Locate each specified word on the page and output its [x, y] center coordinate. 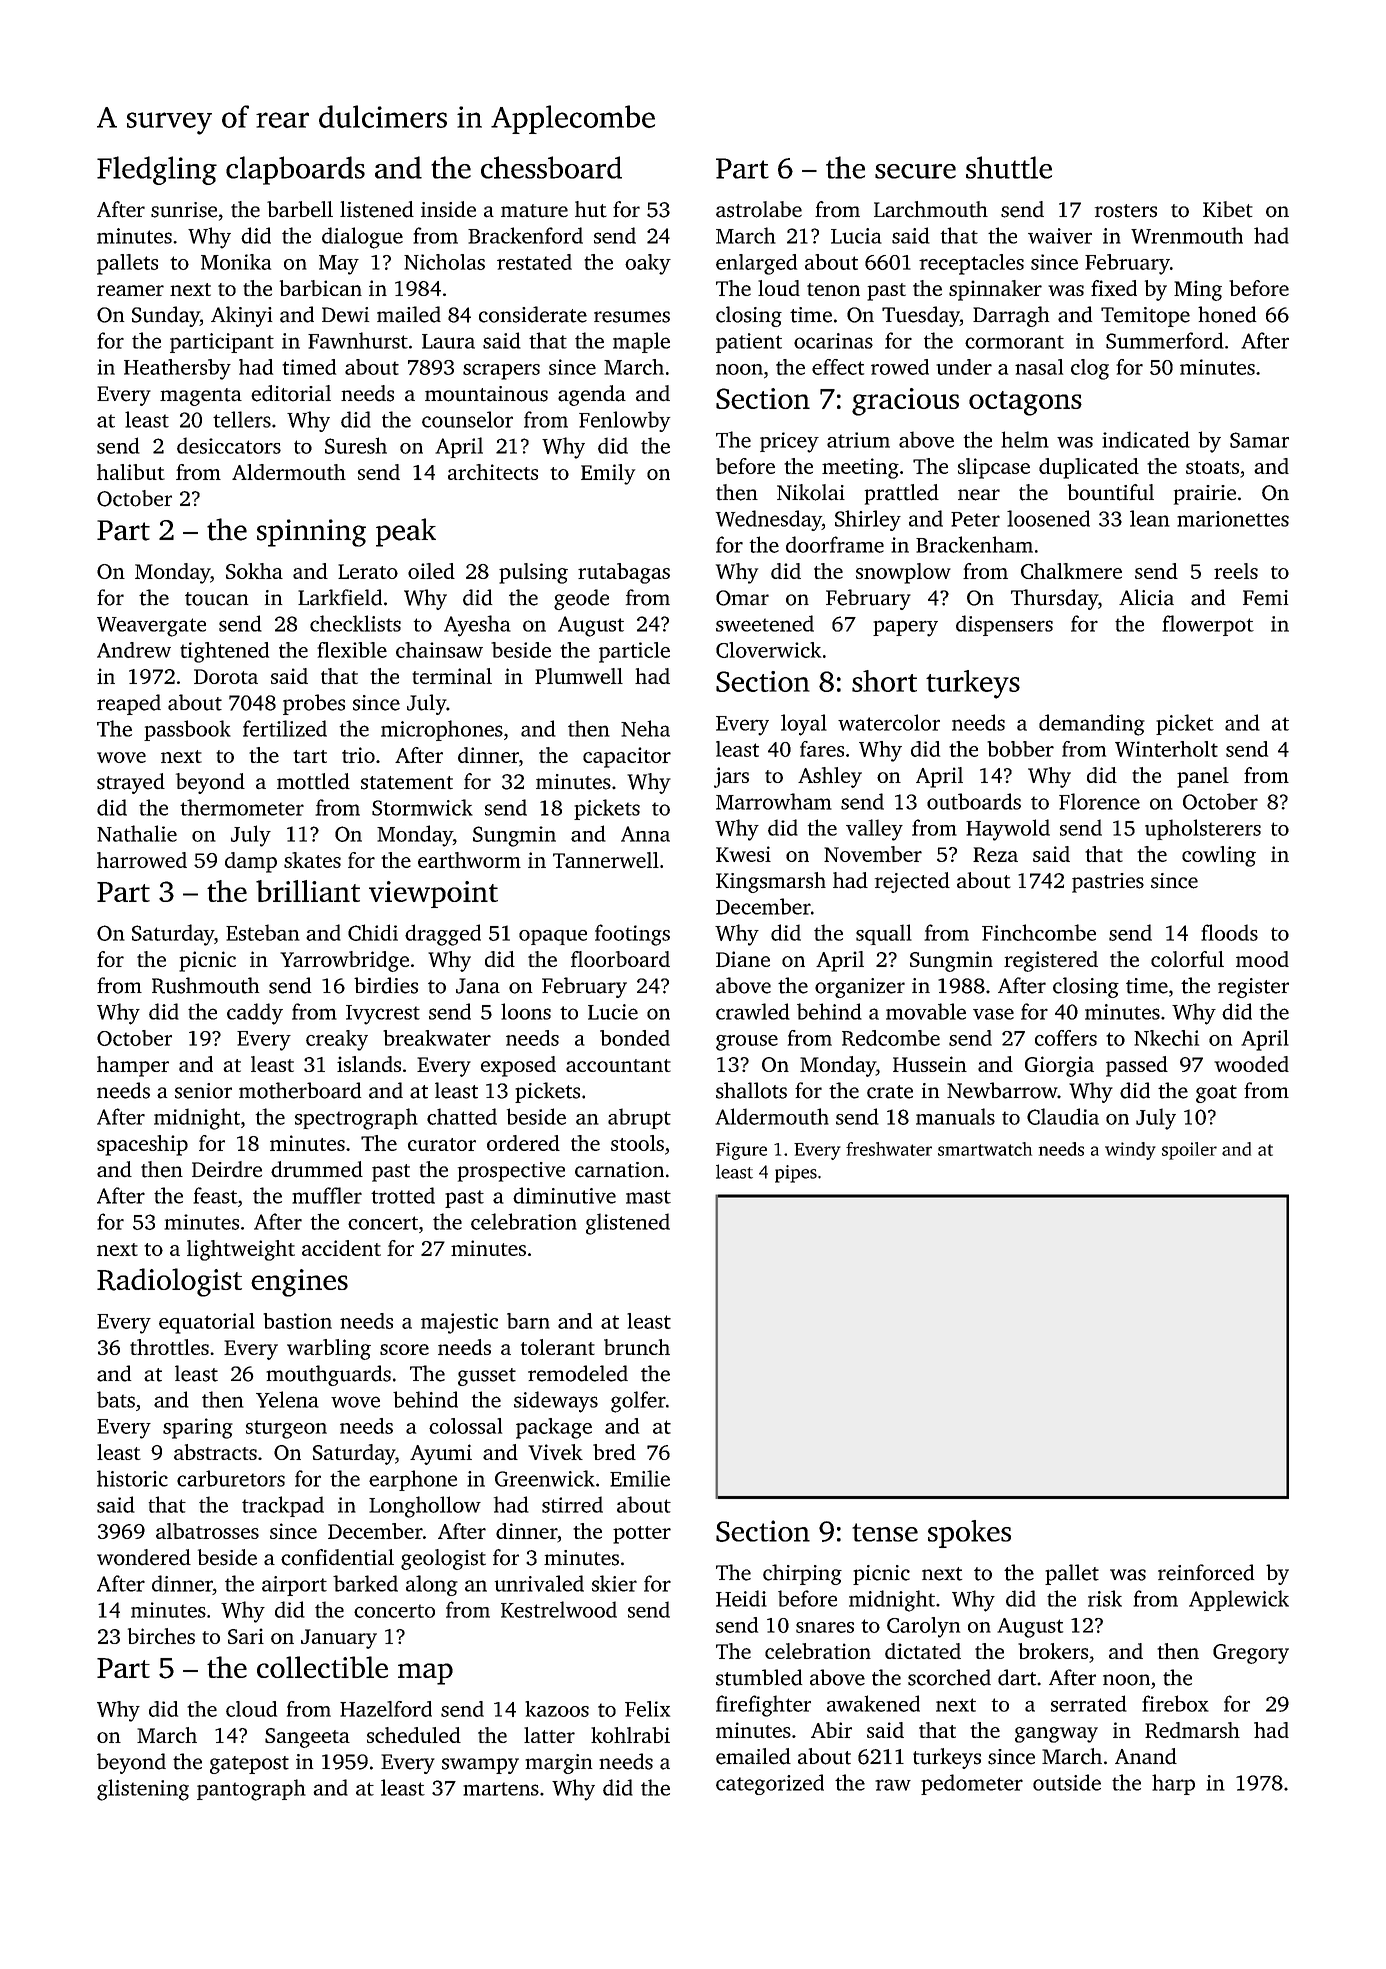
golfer [638, 1402]
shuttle [1009, 167]
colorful [1187, 959]
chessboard [551, 167]
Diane [743, 959]
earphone [413, 1480]
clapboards [295, 170]
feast [215, 1195]
